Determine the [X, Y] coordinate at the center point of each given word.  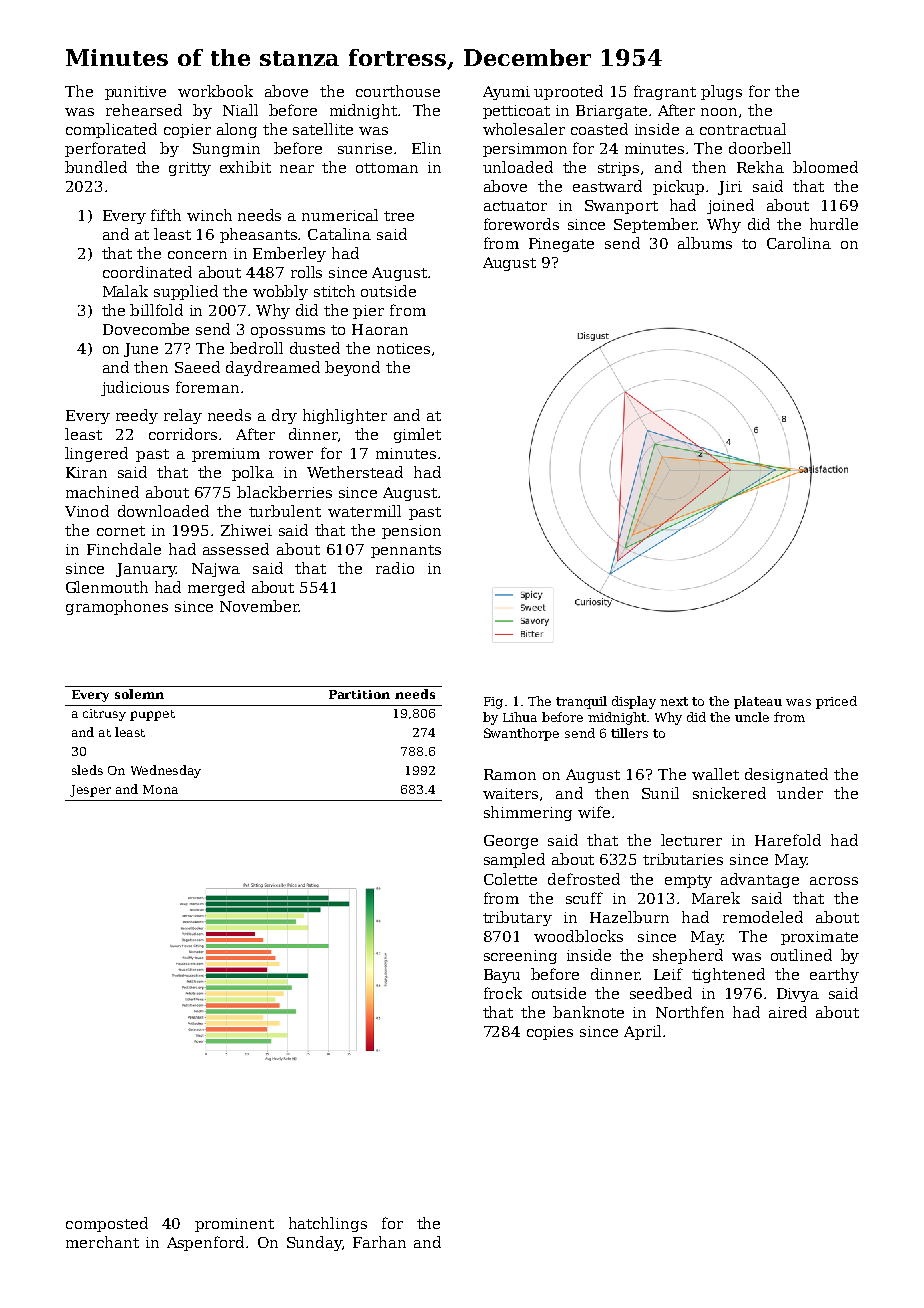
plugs [721, 92]
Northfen [690, 1012]
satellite [323, 129]
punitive [135, 93]
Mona [160, 789]
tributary [517, 918]
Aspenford [205, 1243]
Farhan [379, 1242]
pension [411, 532]
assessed [236, 549]
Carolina [799, 243]
